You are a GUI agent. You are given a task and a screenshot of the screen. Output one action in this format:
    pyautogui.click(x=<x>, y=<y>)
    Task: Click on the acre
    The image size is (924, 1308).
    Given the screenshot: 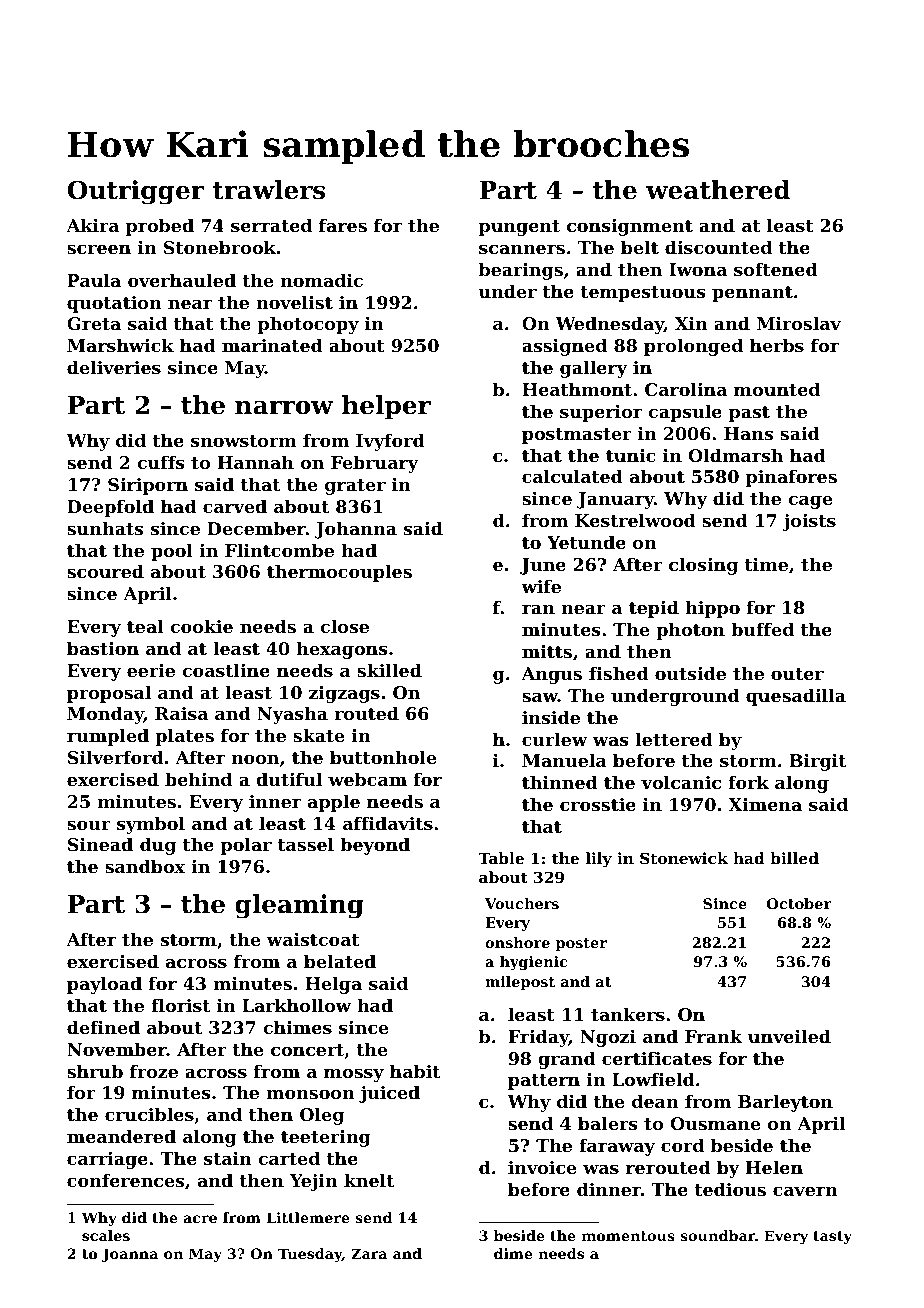 What is the action you would take?
    pyautogui.click(x=200, y=1219)
